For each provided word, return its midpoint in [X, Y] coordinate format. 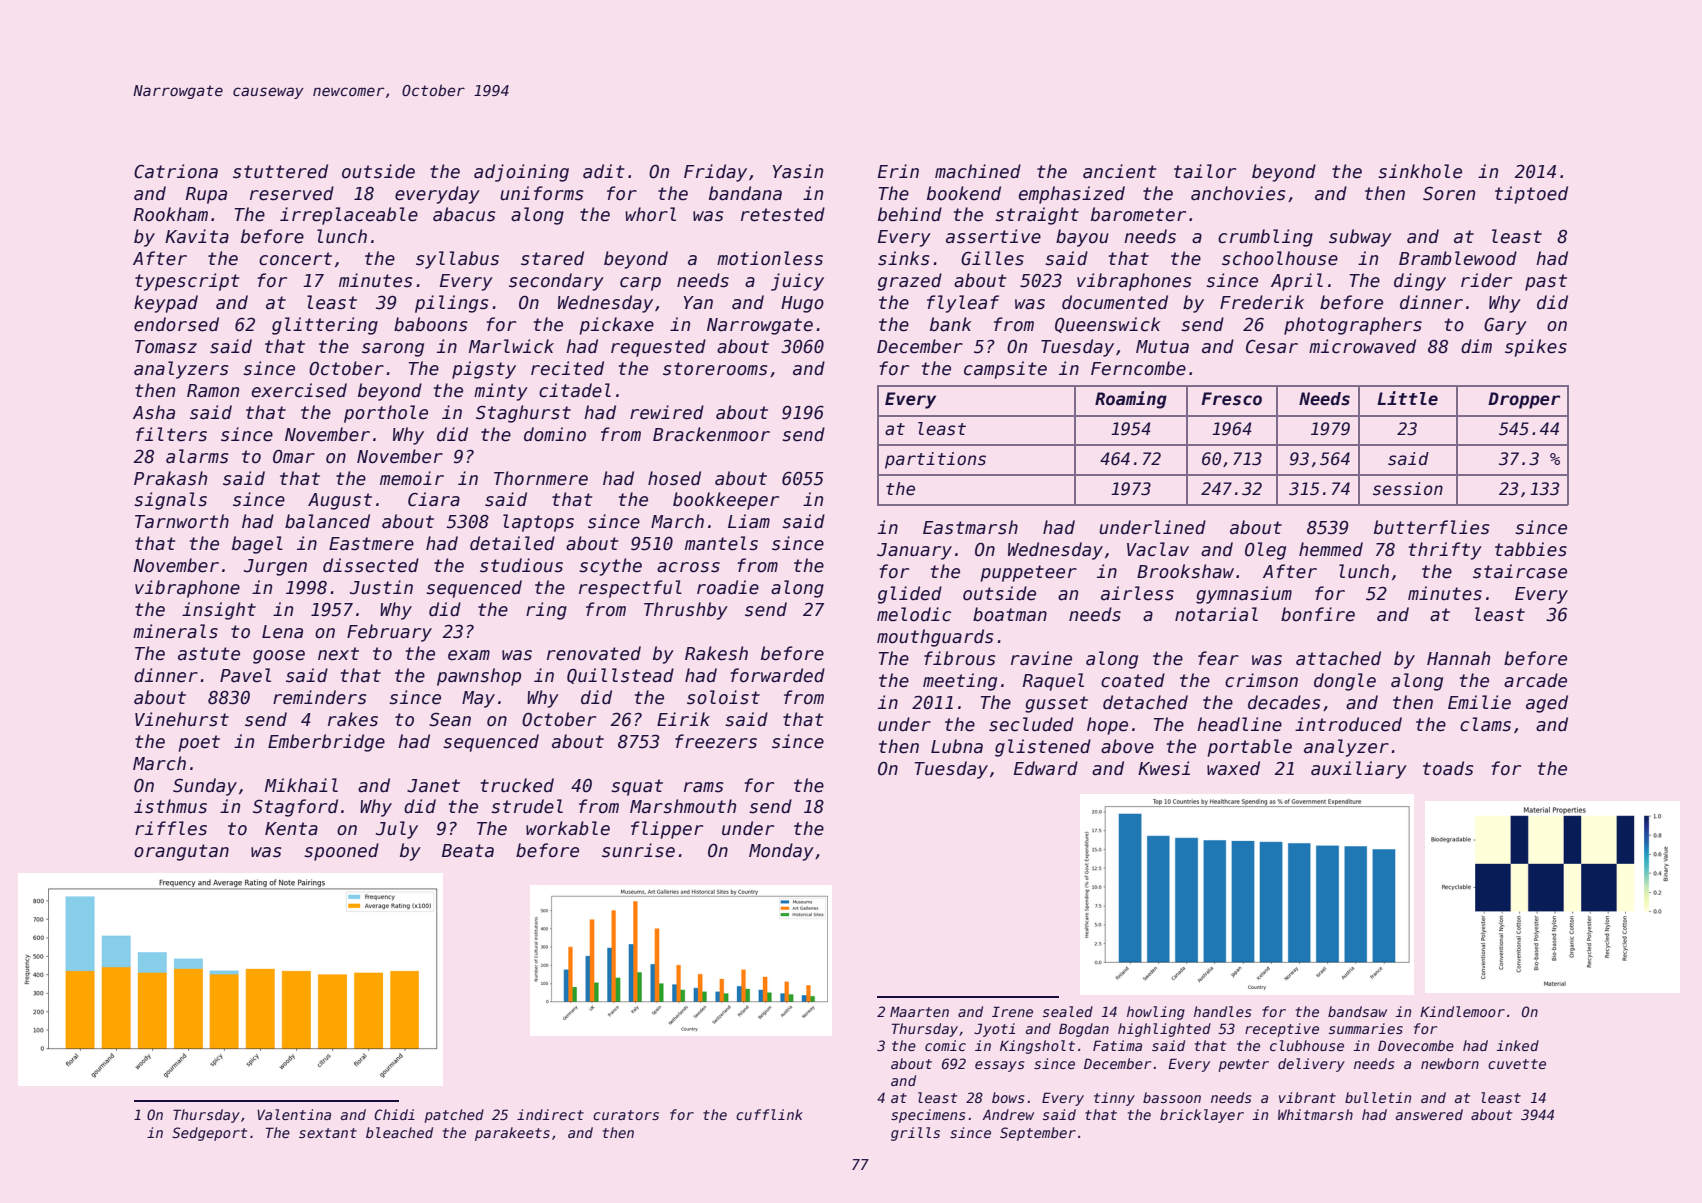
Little [1407, 398]
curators [626, 1115]
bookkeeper [726, 501]
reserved [292, 193]
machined [978, 171]
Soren [1449, 193]
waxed [1233, 768]
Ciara [434, 499]
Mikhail [301, 785]
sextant [328, 1133]
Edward [1046, 768]
